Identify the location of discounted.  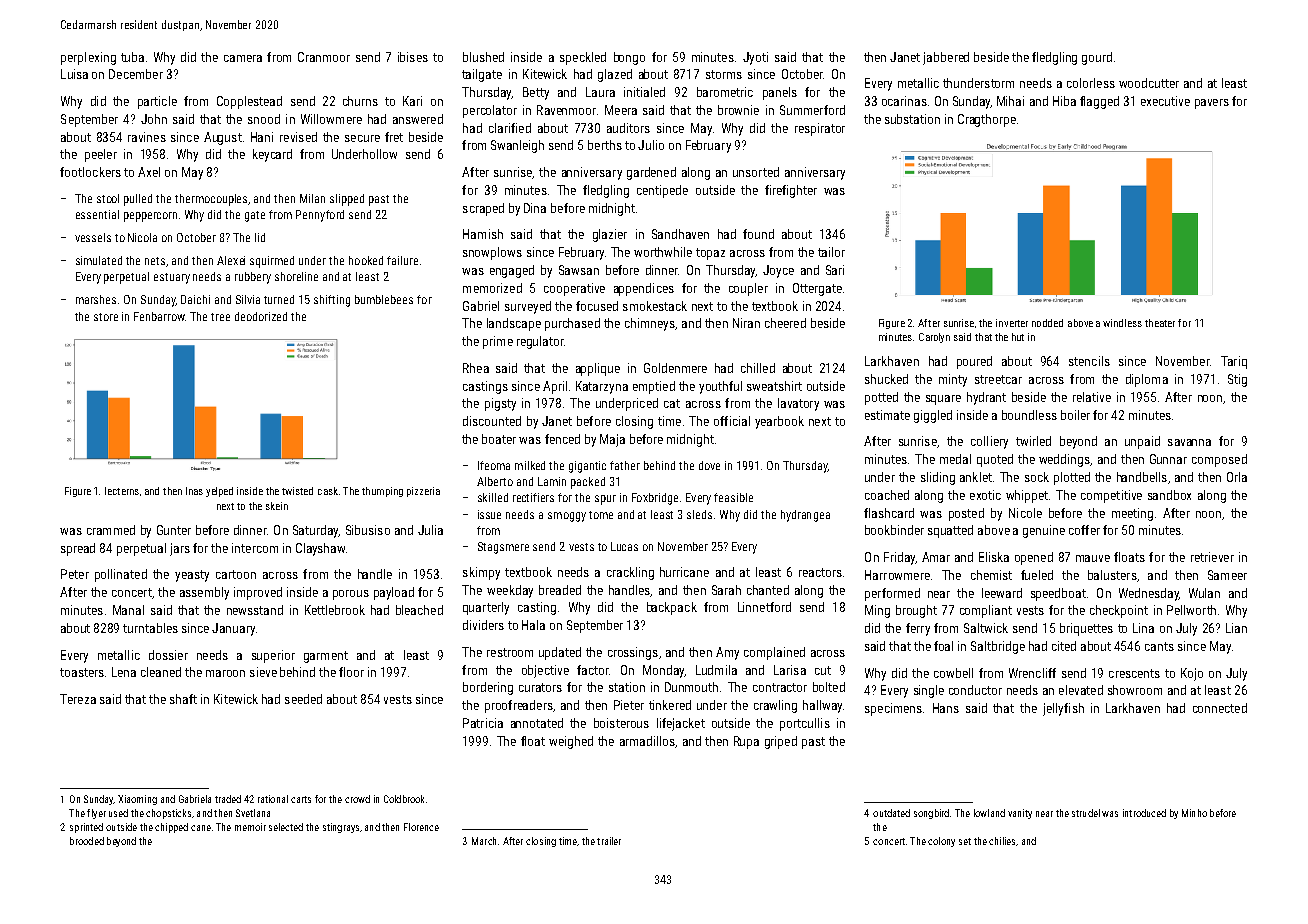
(492, 421).
